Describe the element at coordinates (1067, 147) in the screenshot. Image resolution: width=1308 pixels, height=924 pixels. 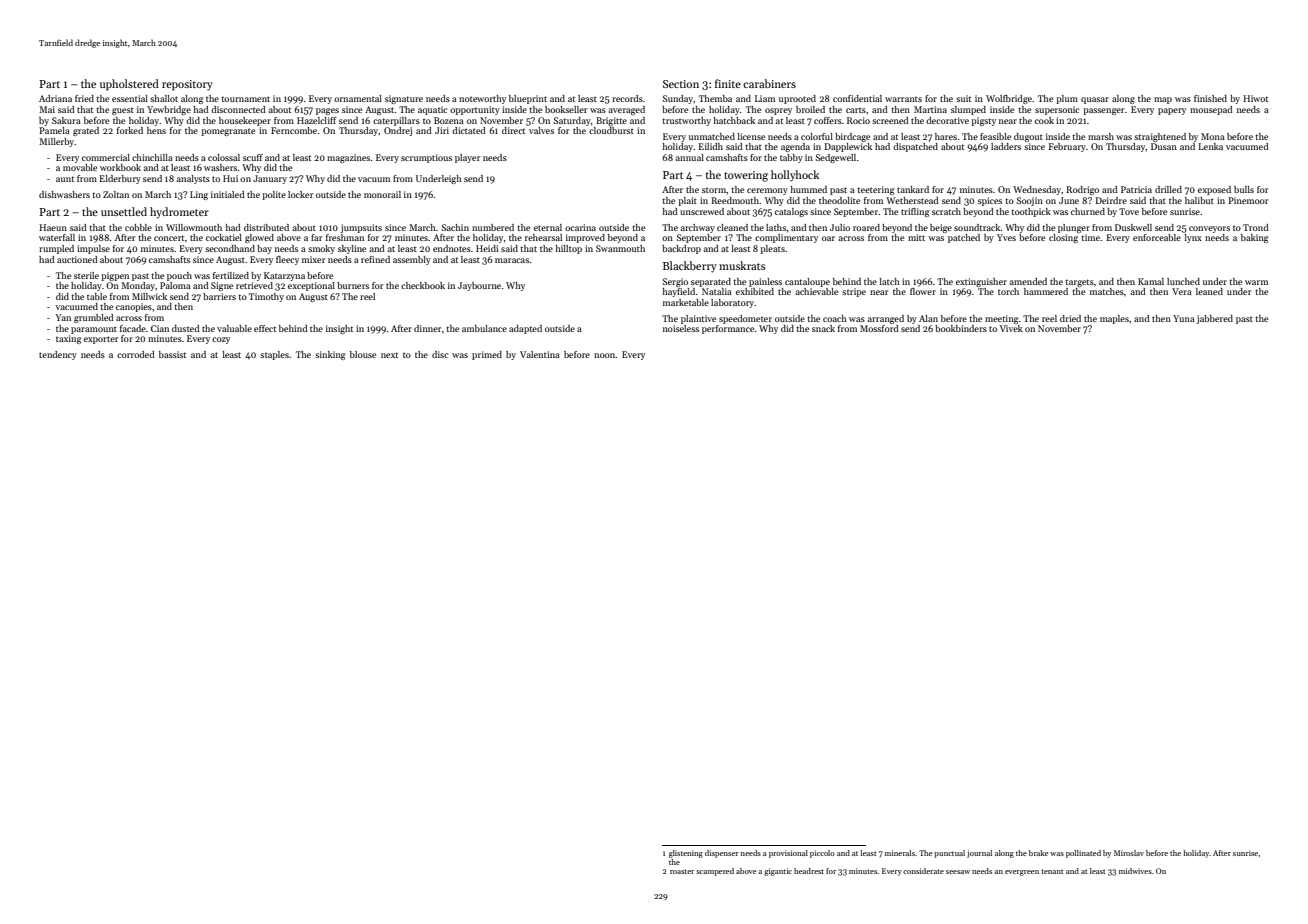
I see `February` at that location.
